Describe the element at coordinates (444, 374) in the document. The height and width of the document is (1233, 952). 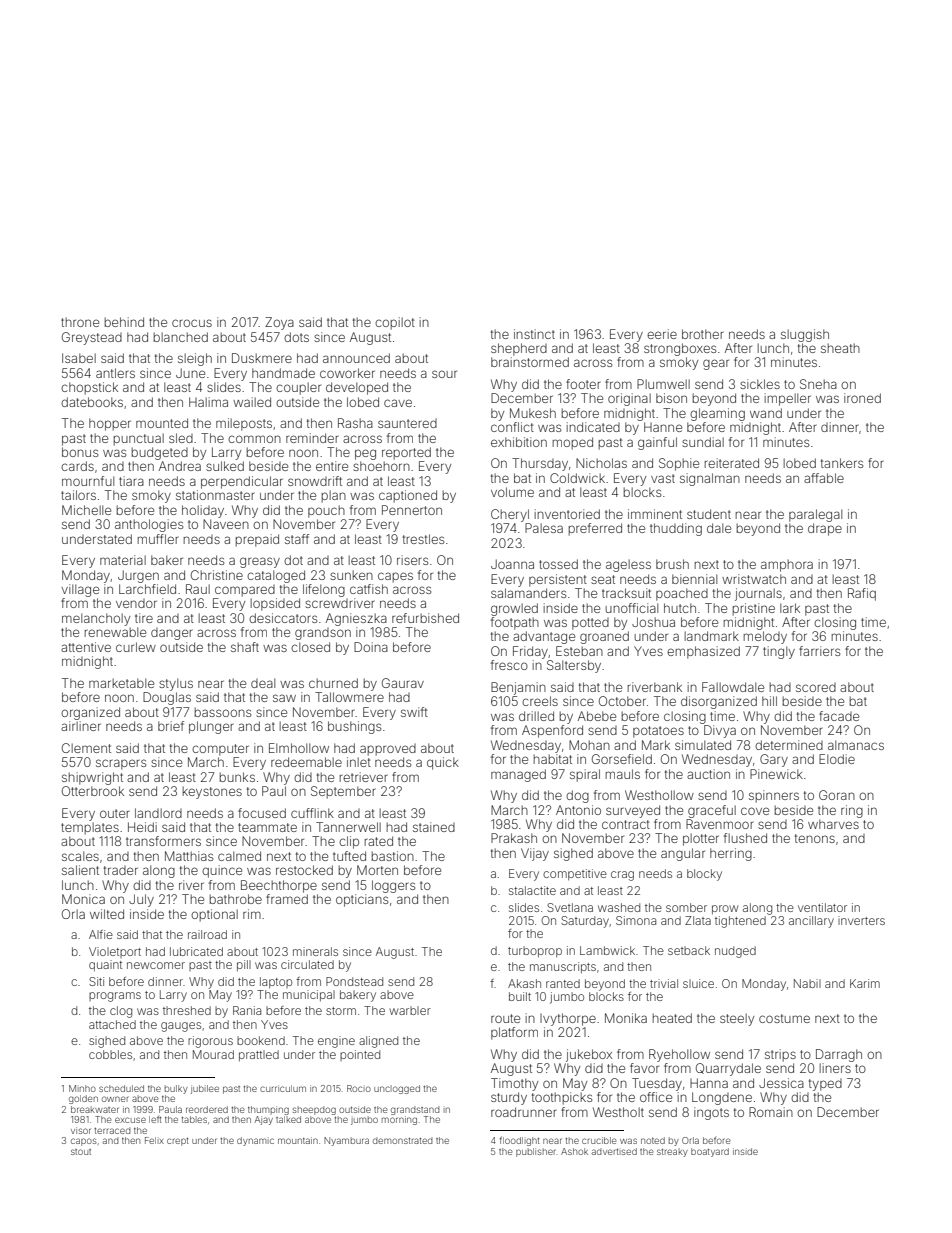
I see `sour` at that location.
